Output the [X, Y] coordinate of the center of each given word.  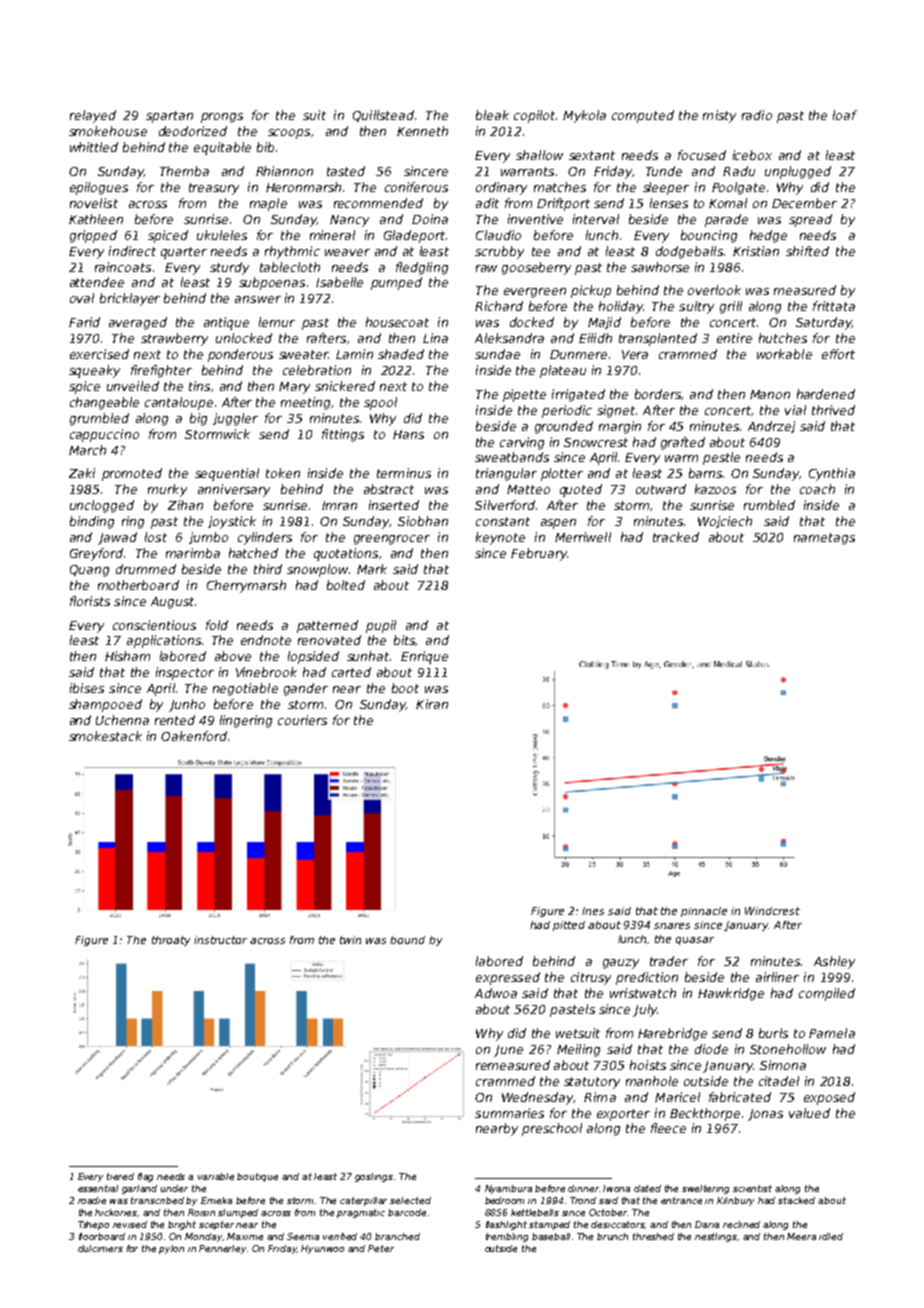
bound [407, 940]
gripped [93, 236]
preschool [552, 1129]
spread [810, 220]
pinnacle [704, 912]
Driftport [563, 204]
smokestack [105, 736]
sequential [227, 474]
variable [216, 1176]
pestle [721, 458]
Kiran [432, 704]
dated [647, 1188]
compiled [827, 994]
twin [350, 940]
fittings [343, 435]
